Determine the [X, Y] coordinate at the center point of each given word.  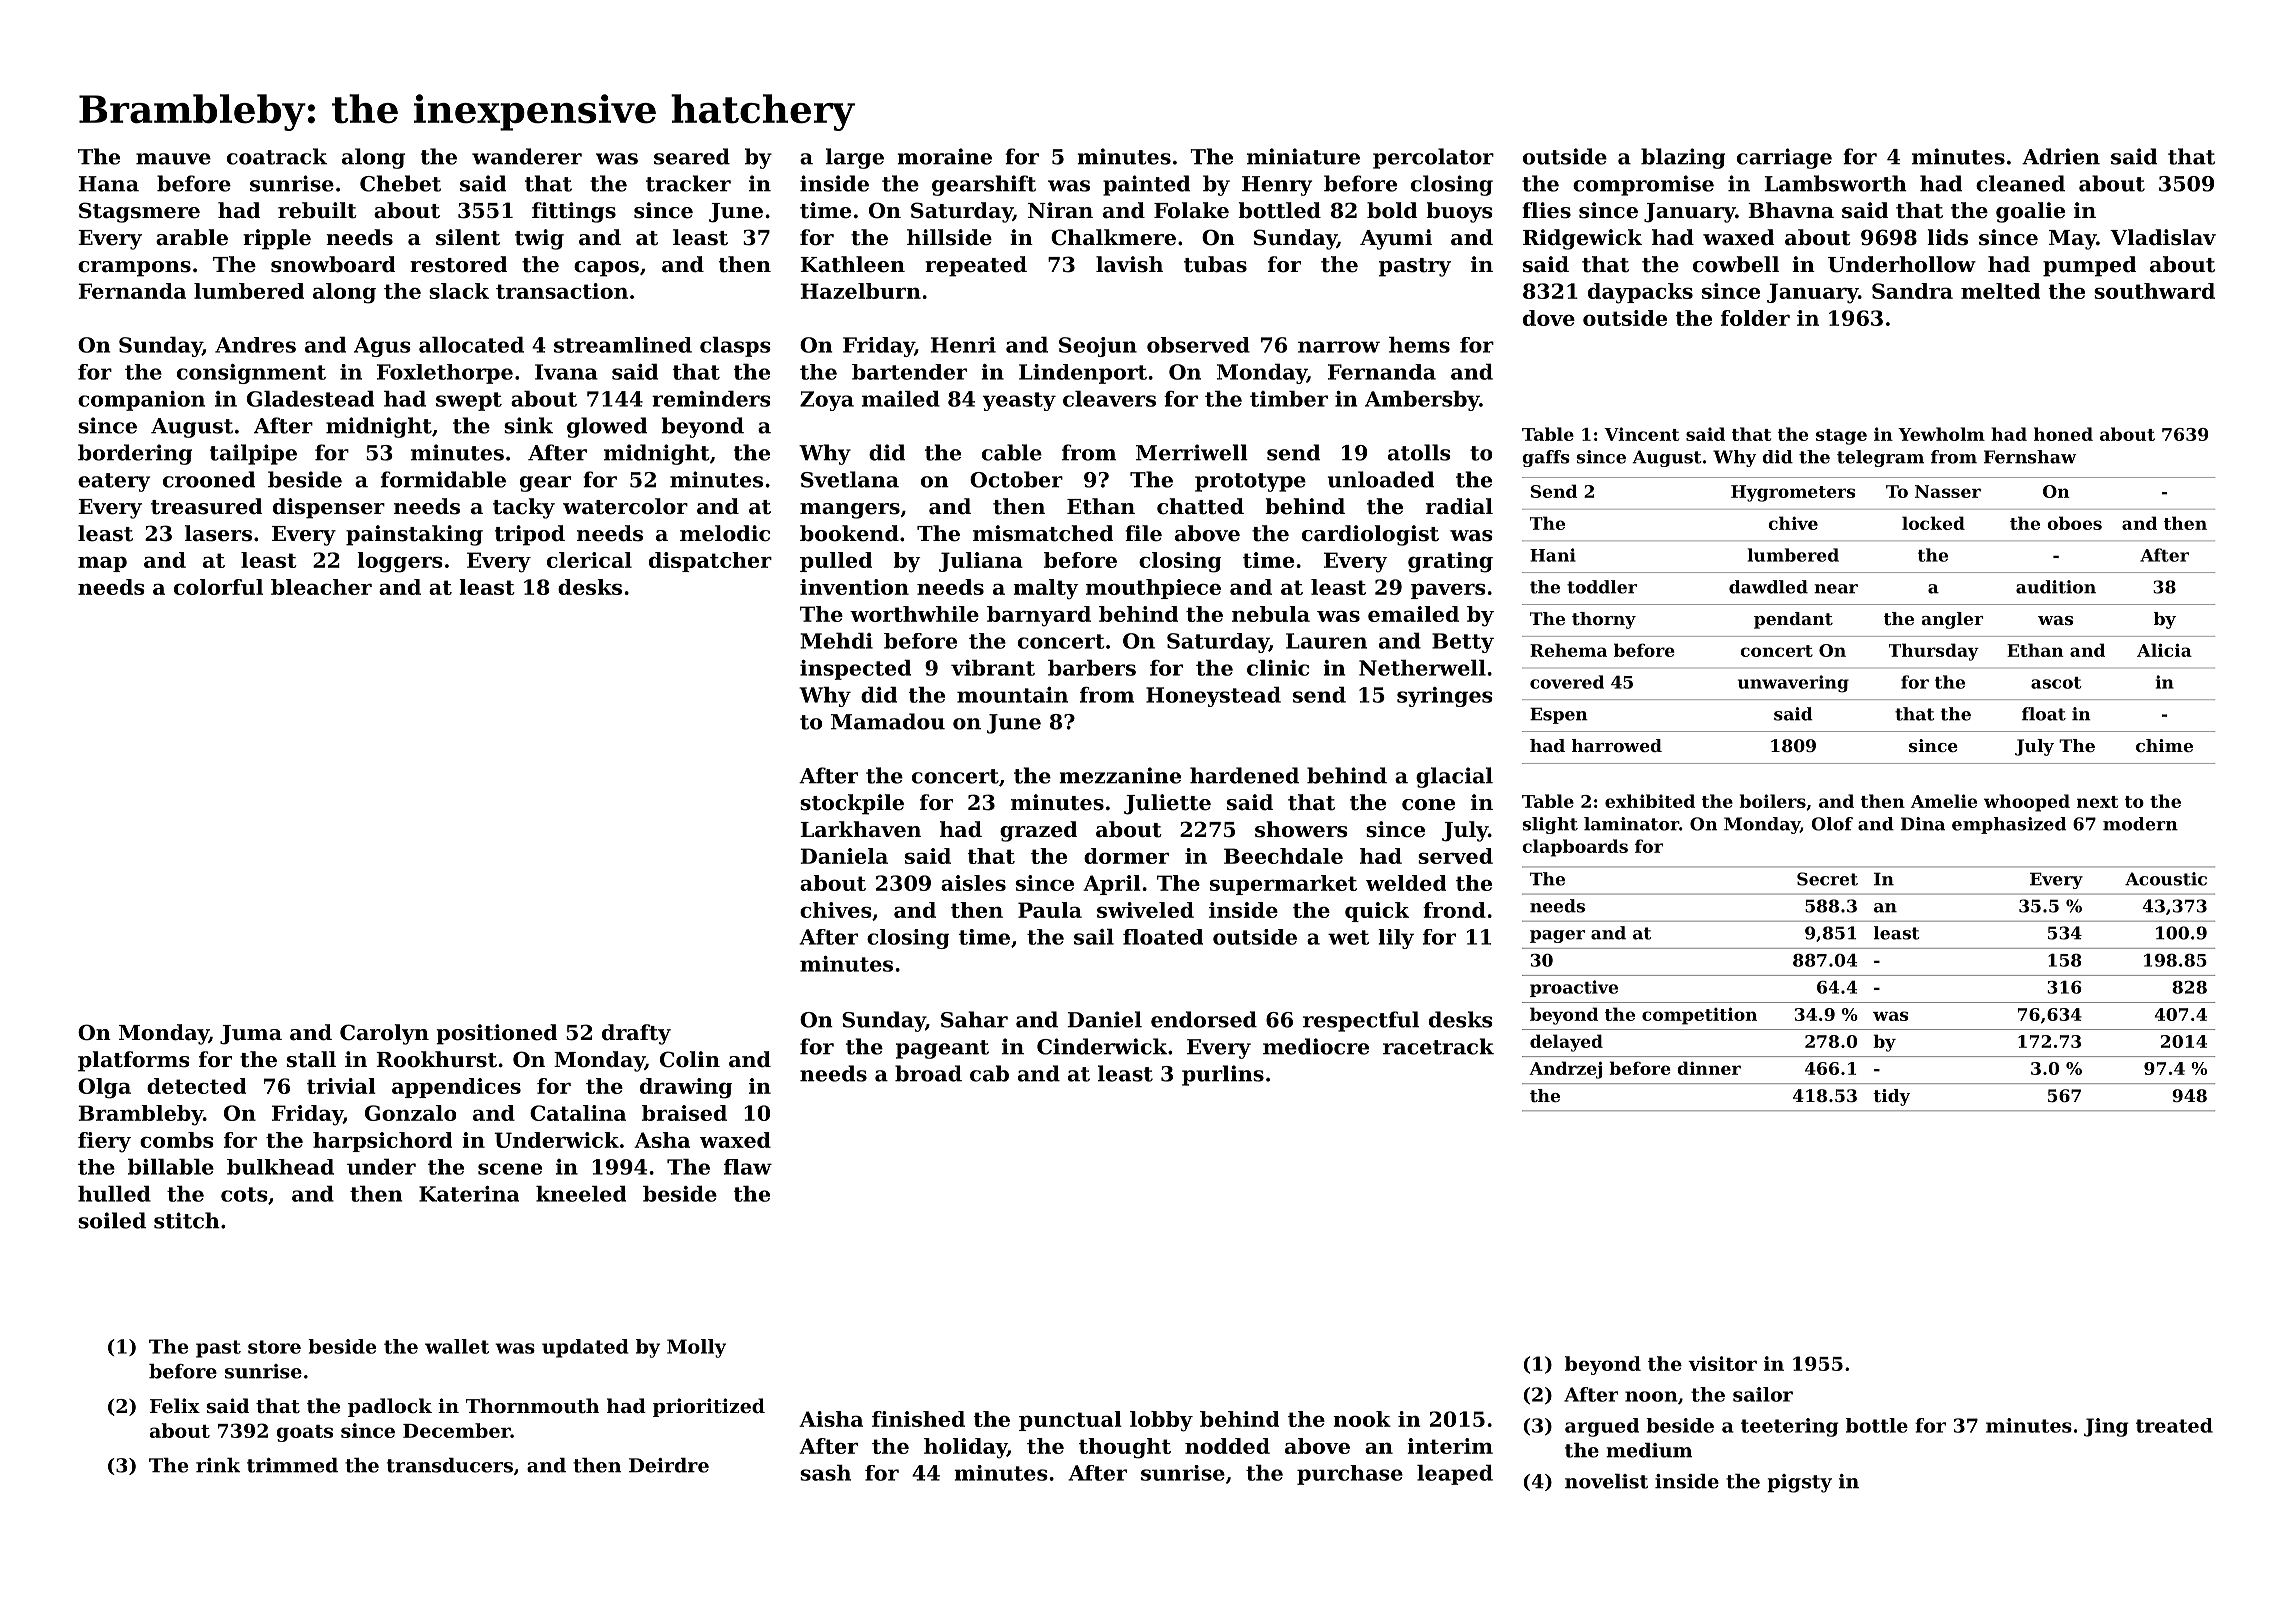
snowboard [333, 264]
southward [2154, 291]
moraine [944, 156]
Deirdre [669, 1465]
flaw [748, 1167]
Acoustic [2166, 879]
